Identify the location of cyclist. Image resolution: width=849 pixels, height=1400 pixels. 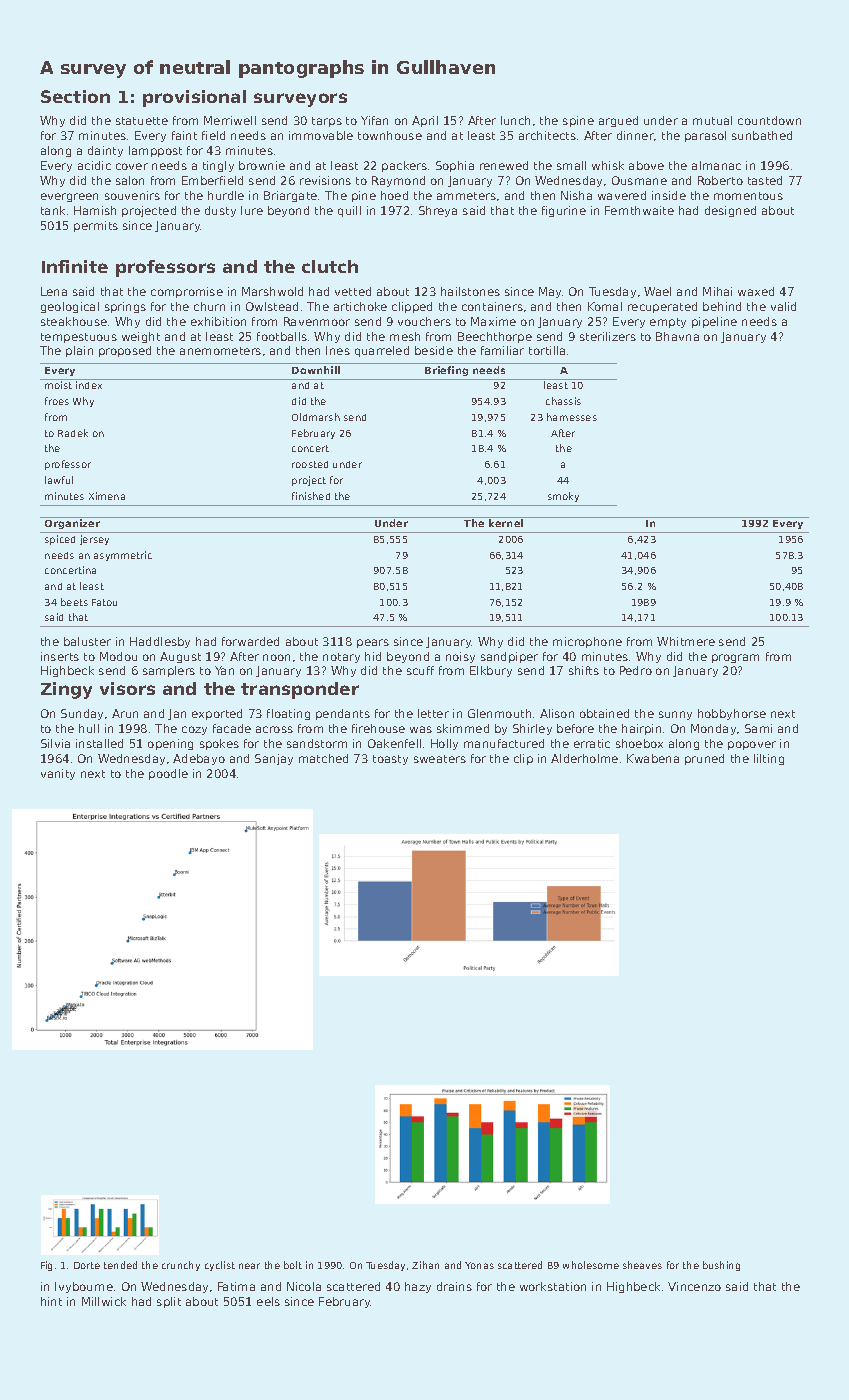
(220, 1266).
